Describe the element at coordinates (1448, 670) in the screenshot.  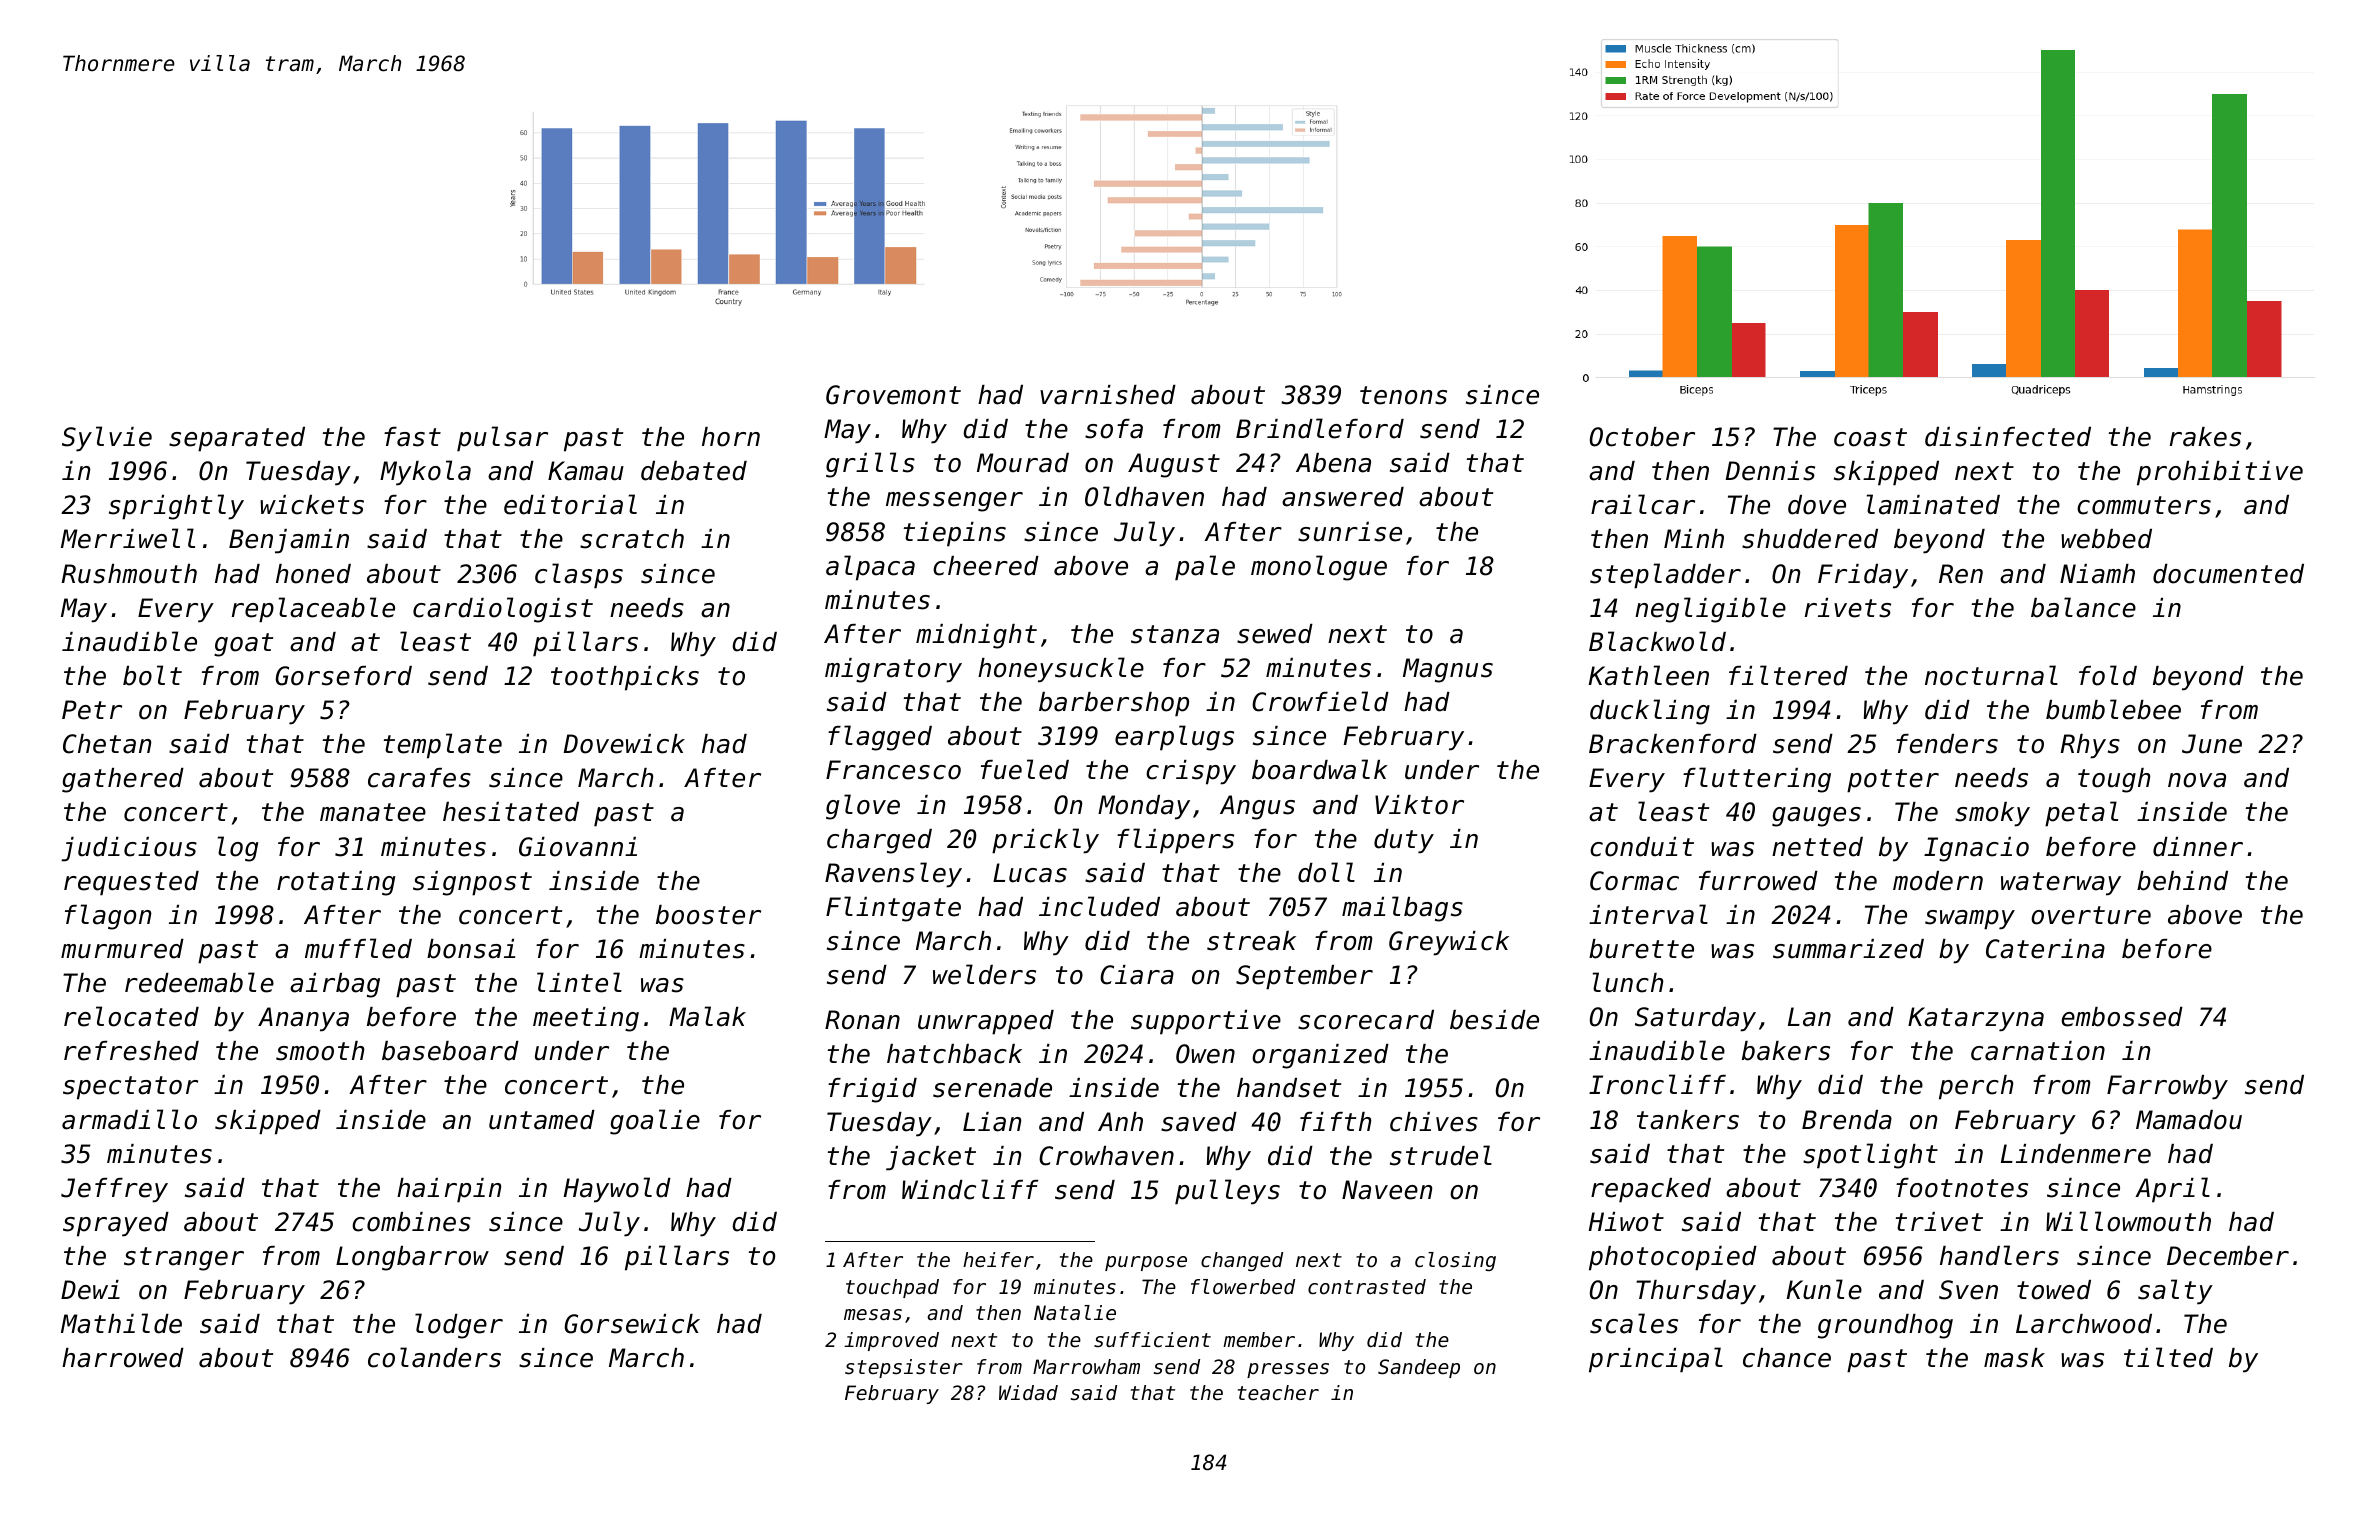
I see `Magnus` at that location.
